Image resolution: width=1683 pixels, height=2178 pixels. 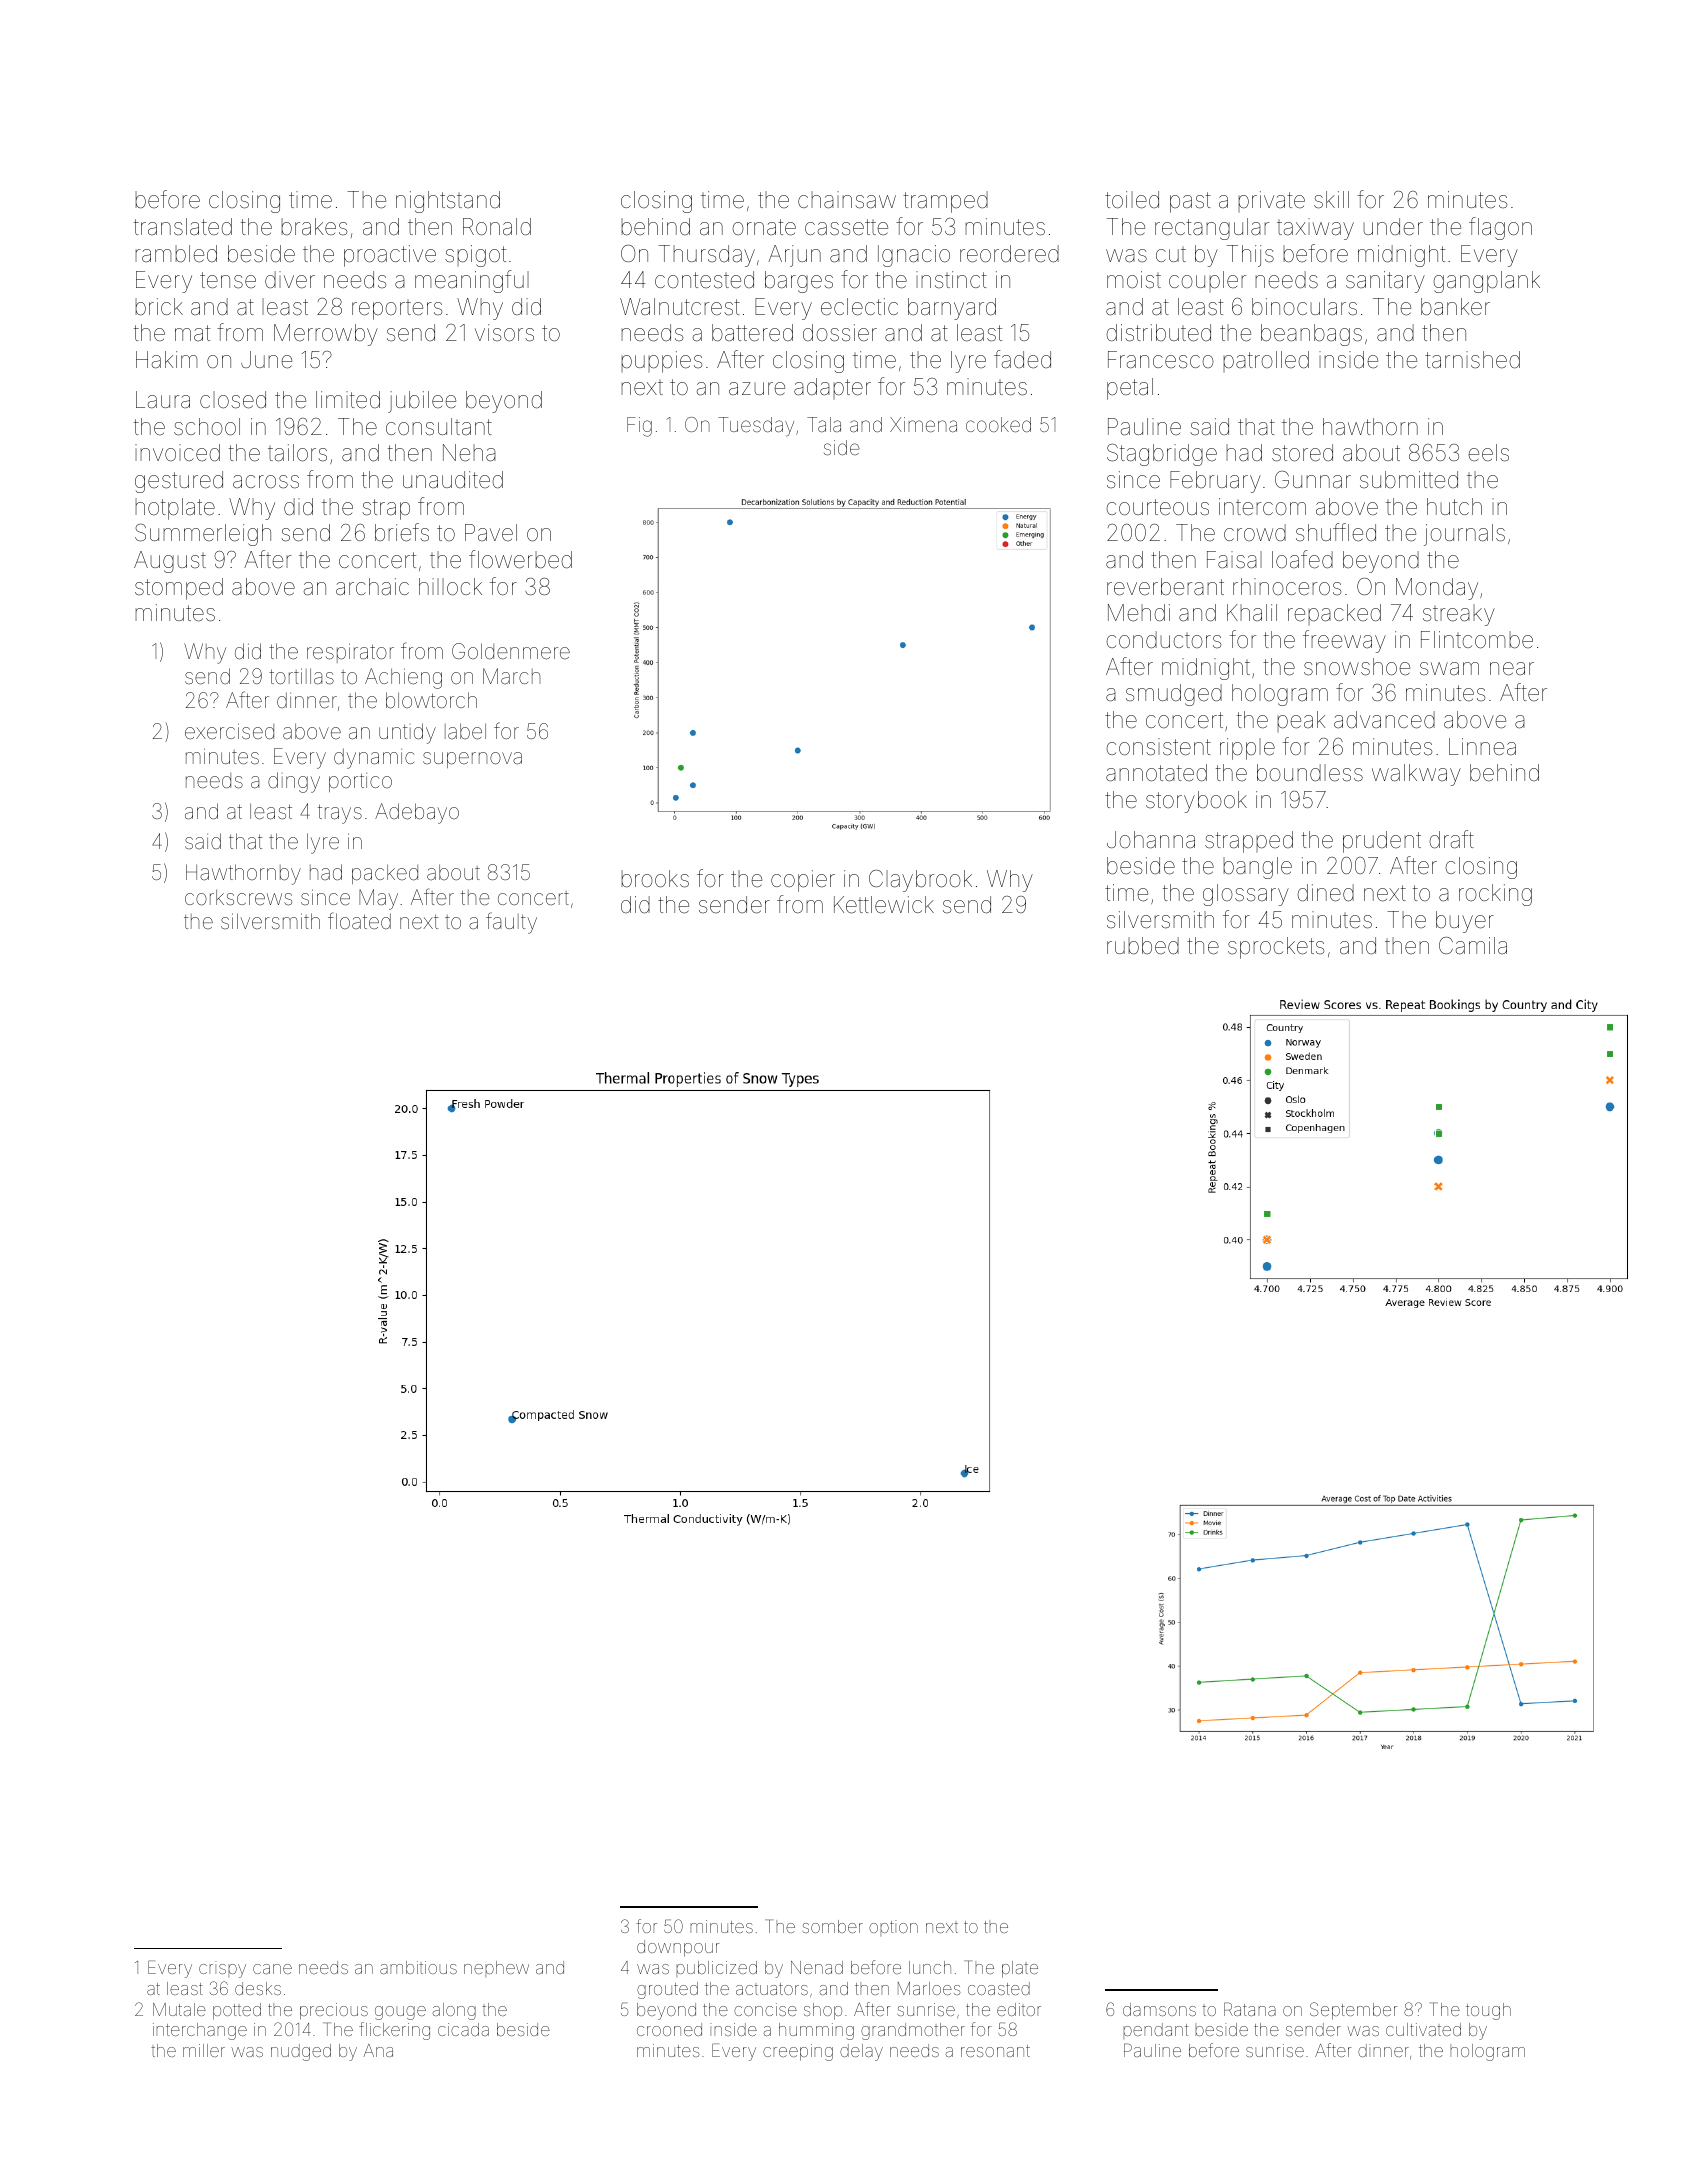 What do you see at coordinates (511, 923) in the page?
I see `faulty` at bounding box center [511, 923].
